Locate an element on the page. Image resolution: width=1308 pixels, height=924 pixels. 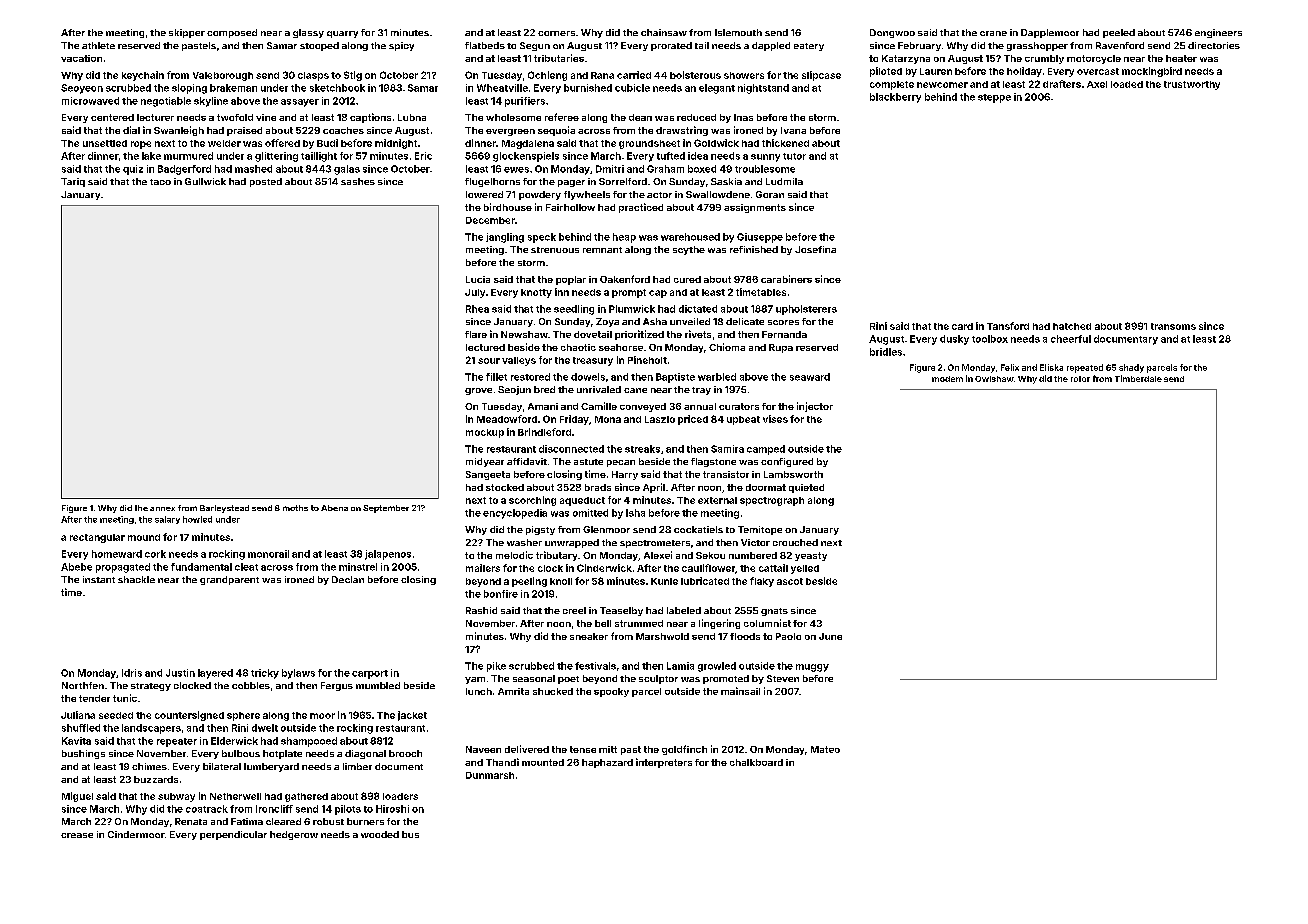
chalkboard is located at coordinates (756, 762).
